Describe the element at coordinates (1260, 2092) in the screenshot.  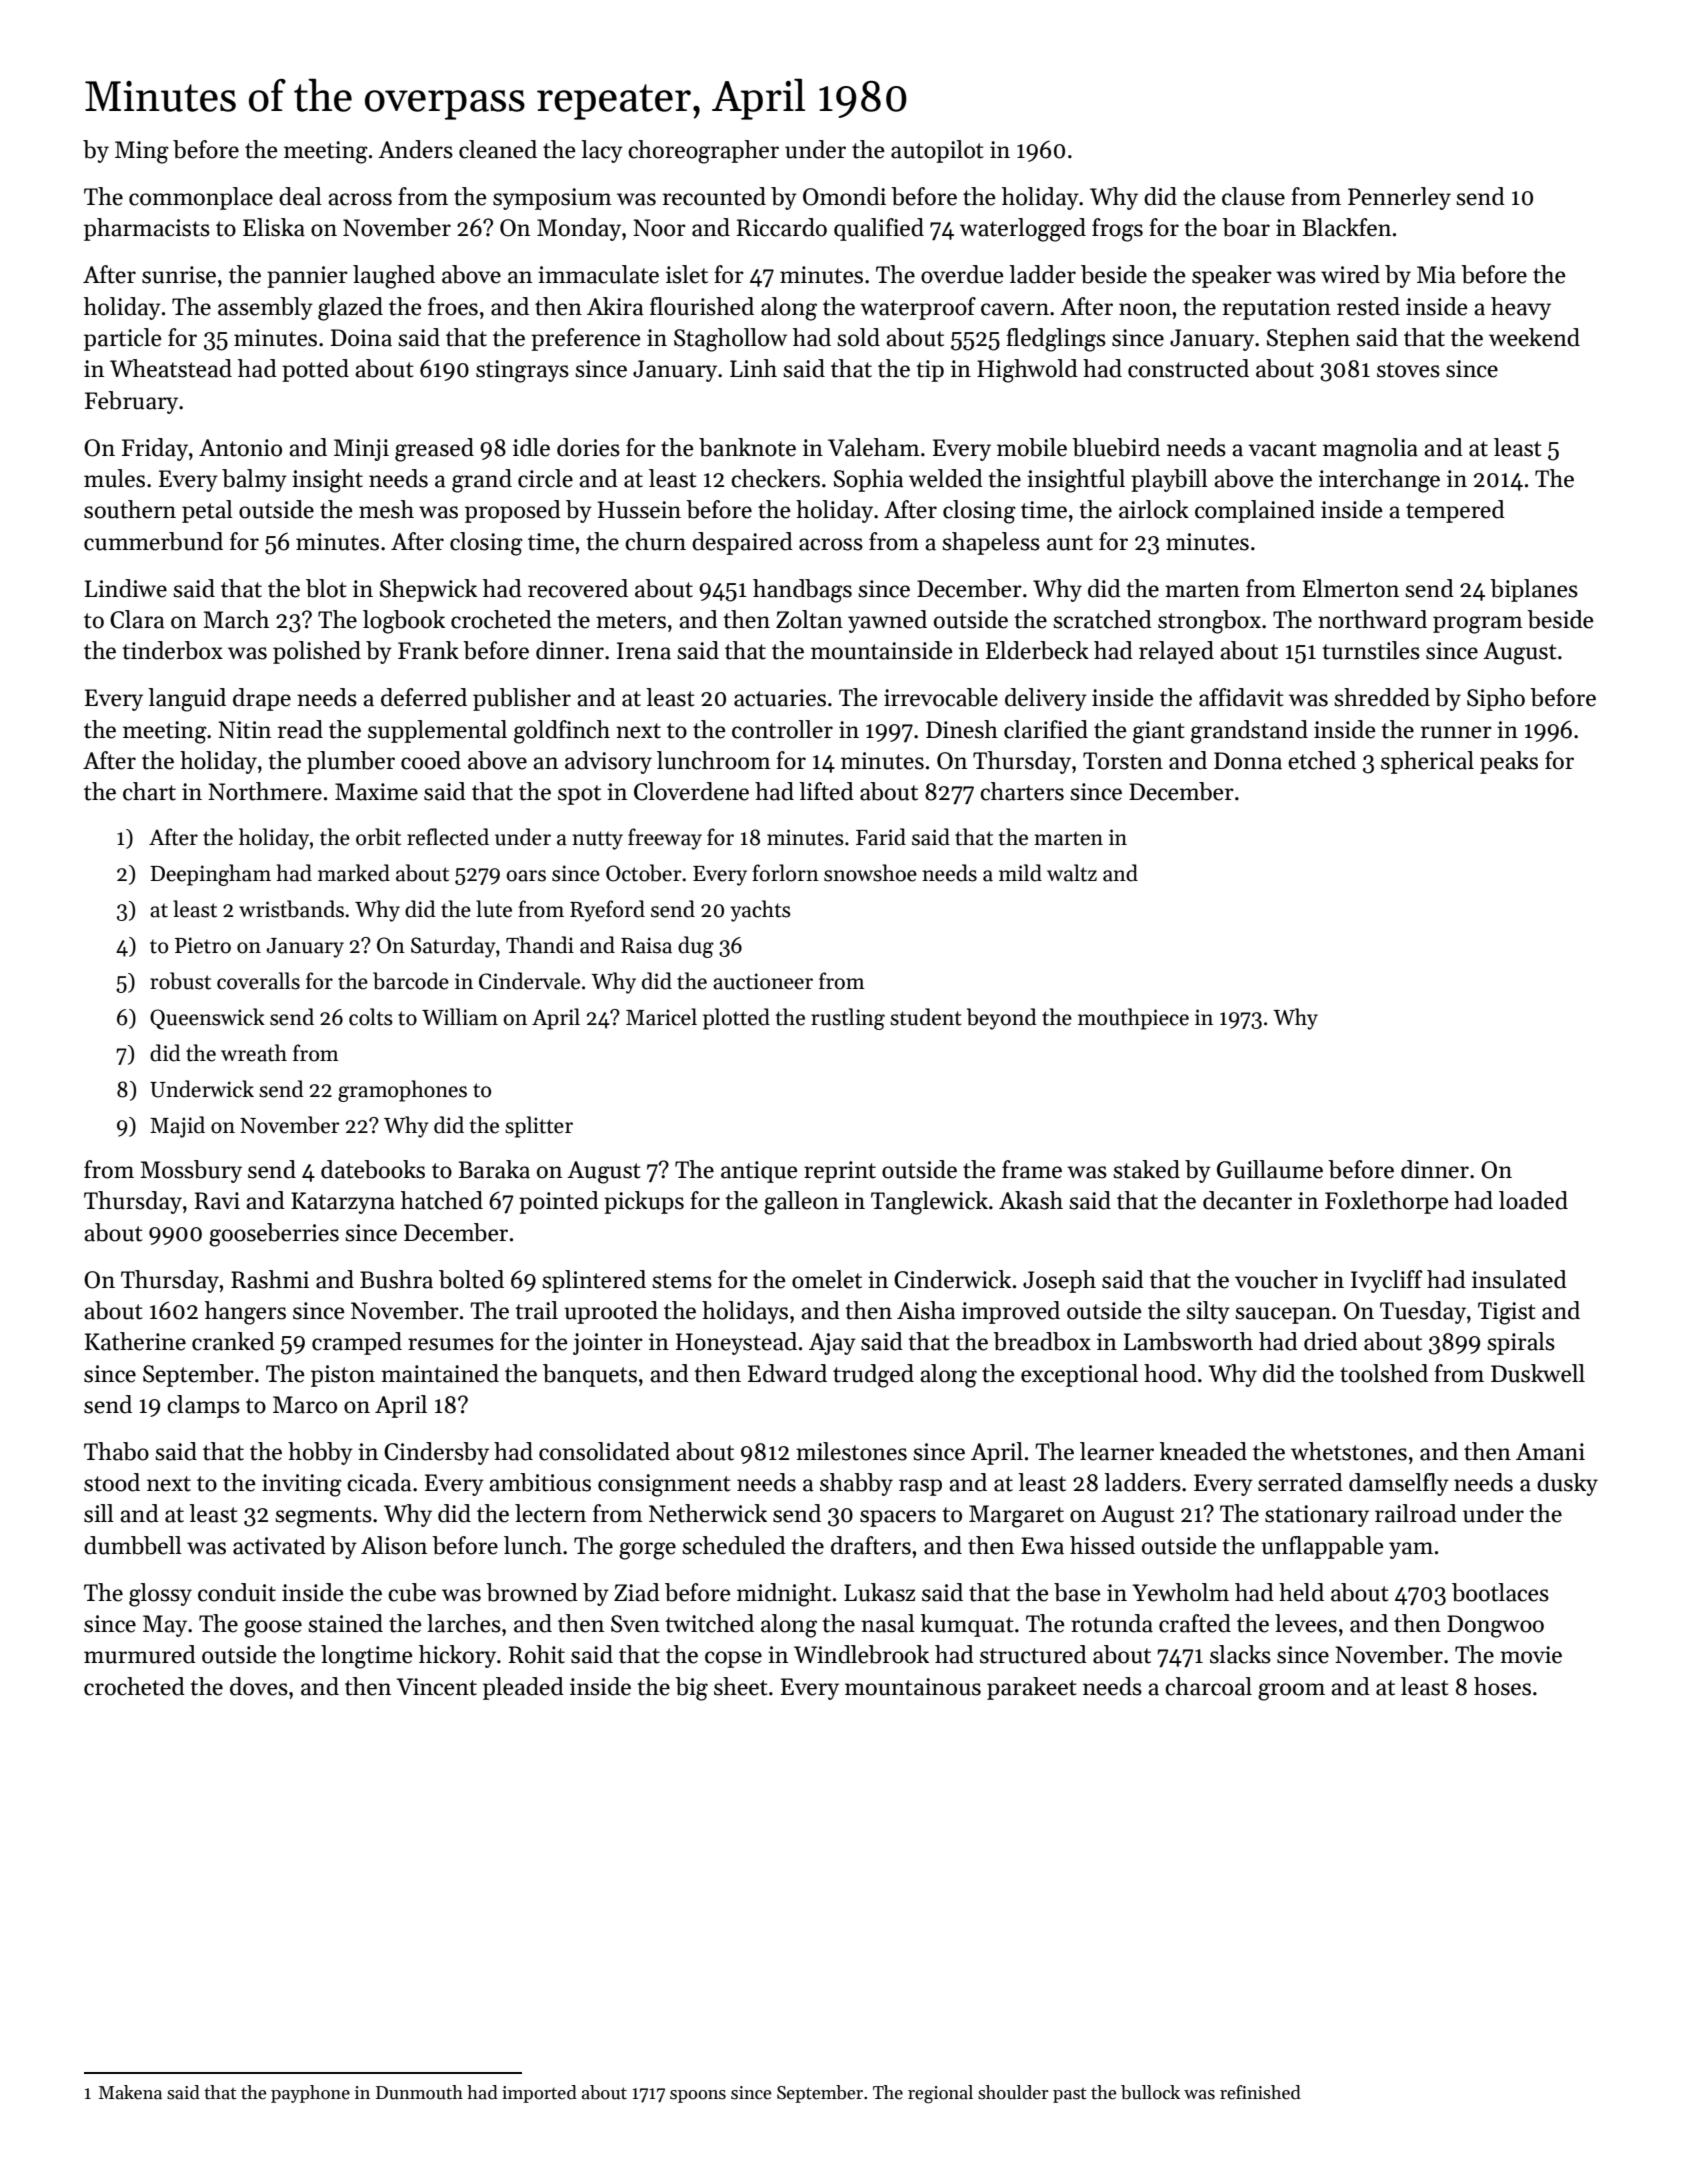
I see `refinished` at that location.
